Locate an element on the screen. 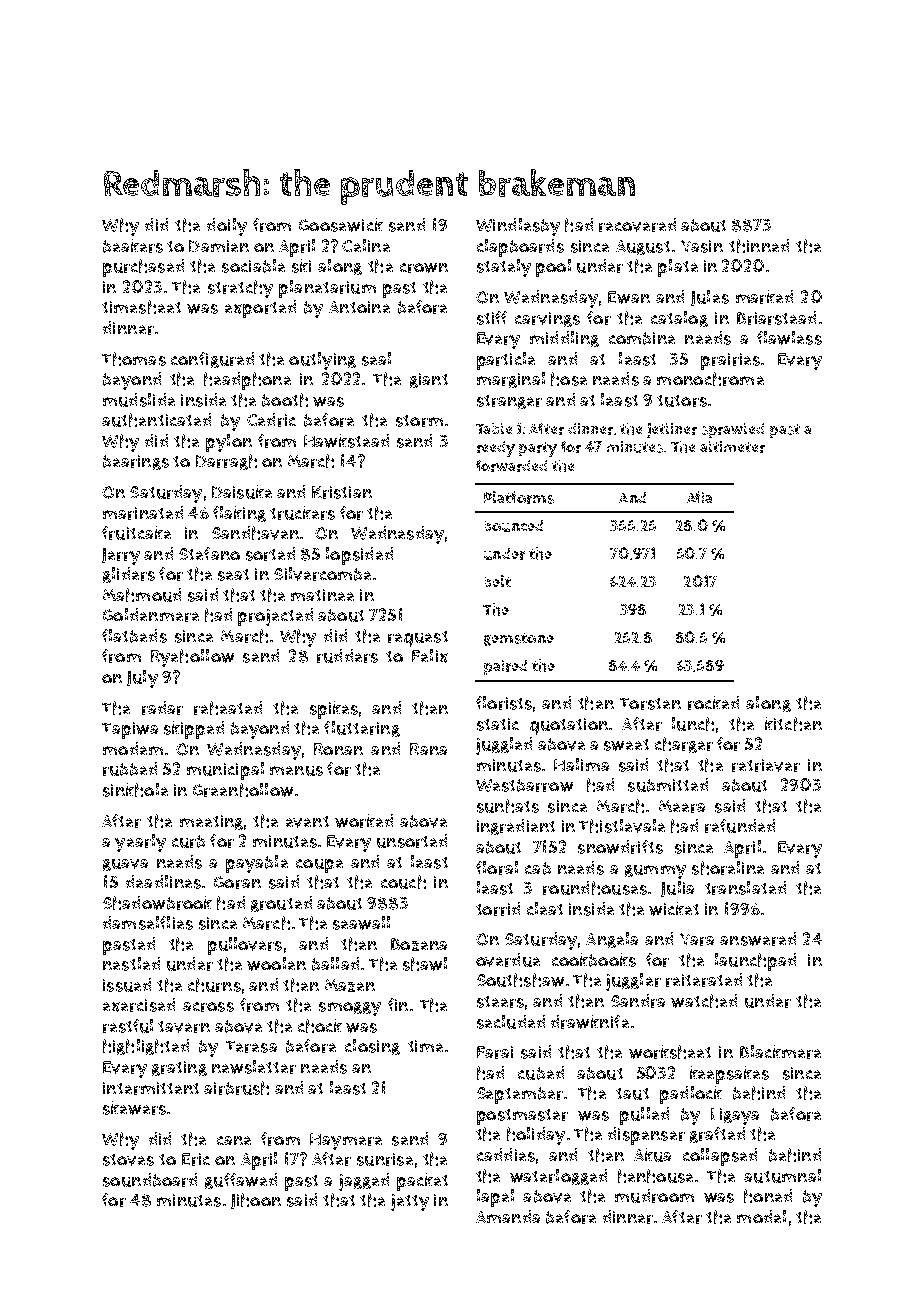  bearings is located at coordinates (136, 462).
